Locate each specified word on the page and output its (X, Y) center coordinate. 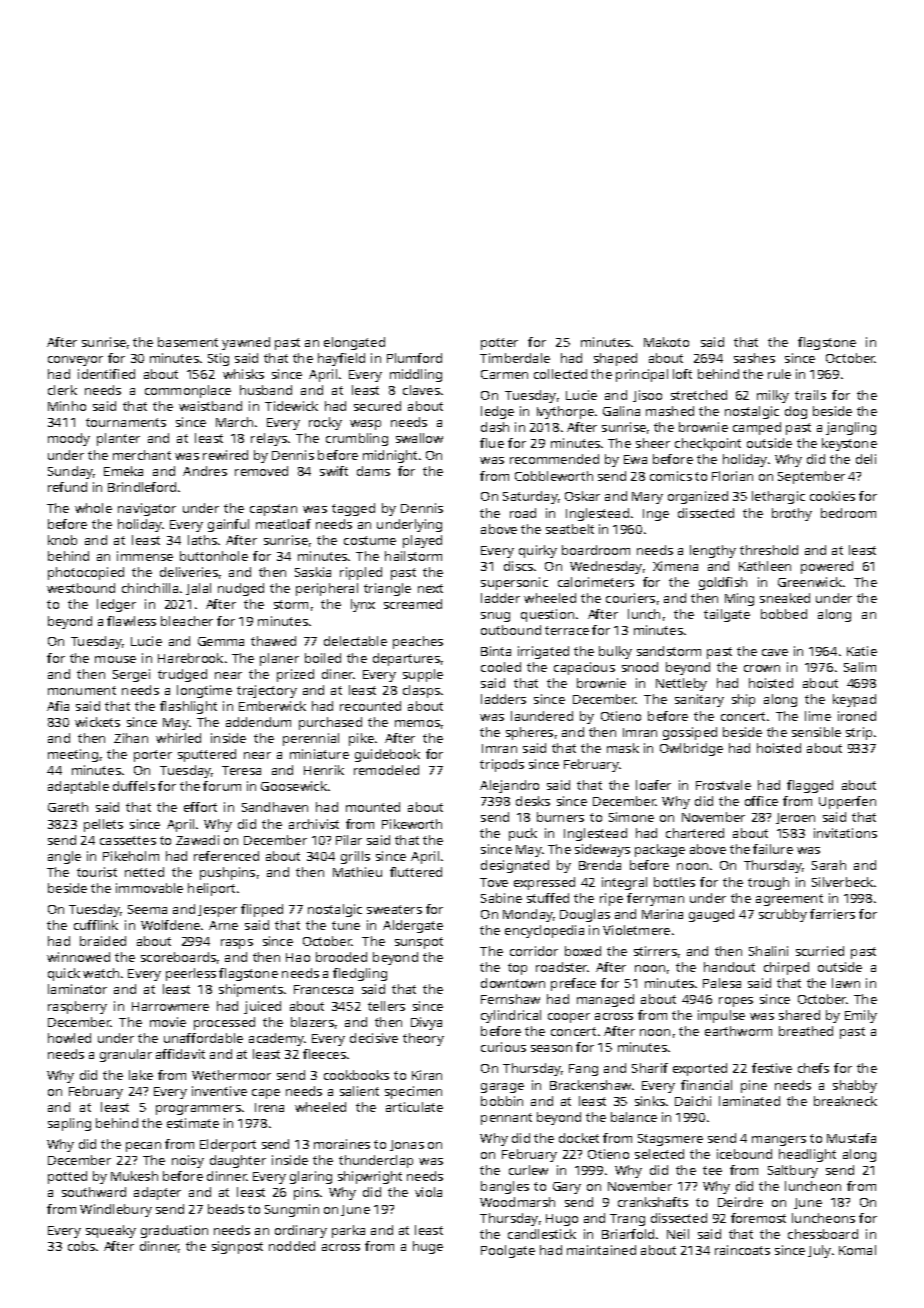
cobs (81, 1246)
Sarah (829, 865)
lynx (363, 605)
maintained (601, 1250)
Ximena (675, 566)
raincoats (742, 1250)
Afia (58, 706)
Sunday (70, 472)
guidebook (387, 755)
